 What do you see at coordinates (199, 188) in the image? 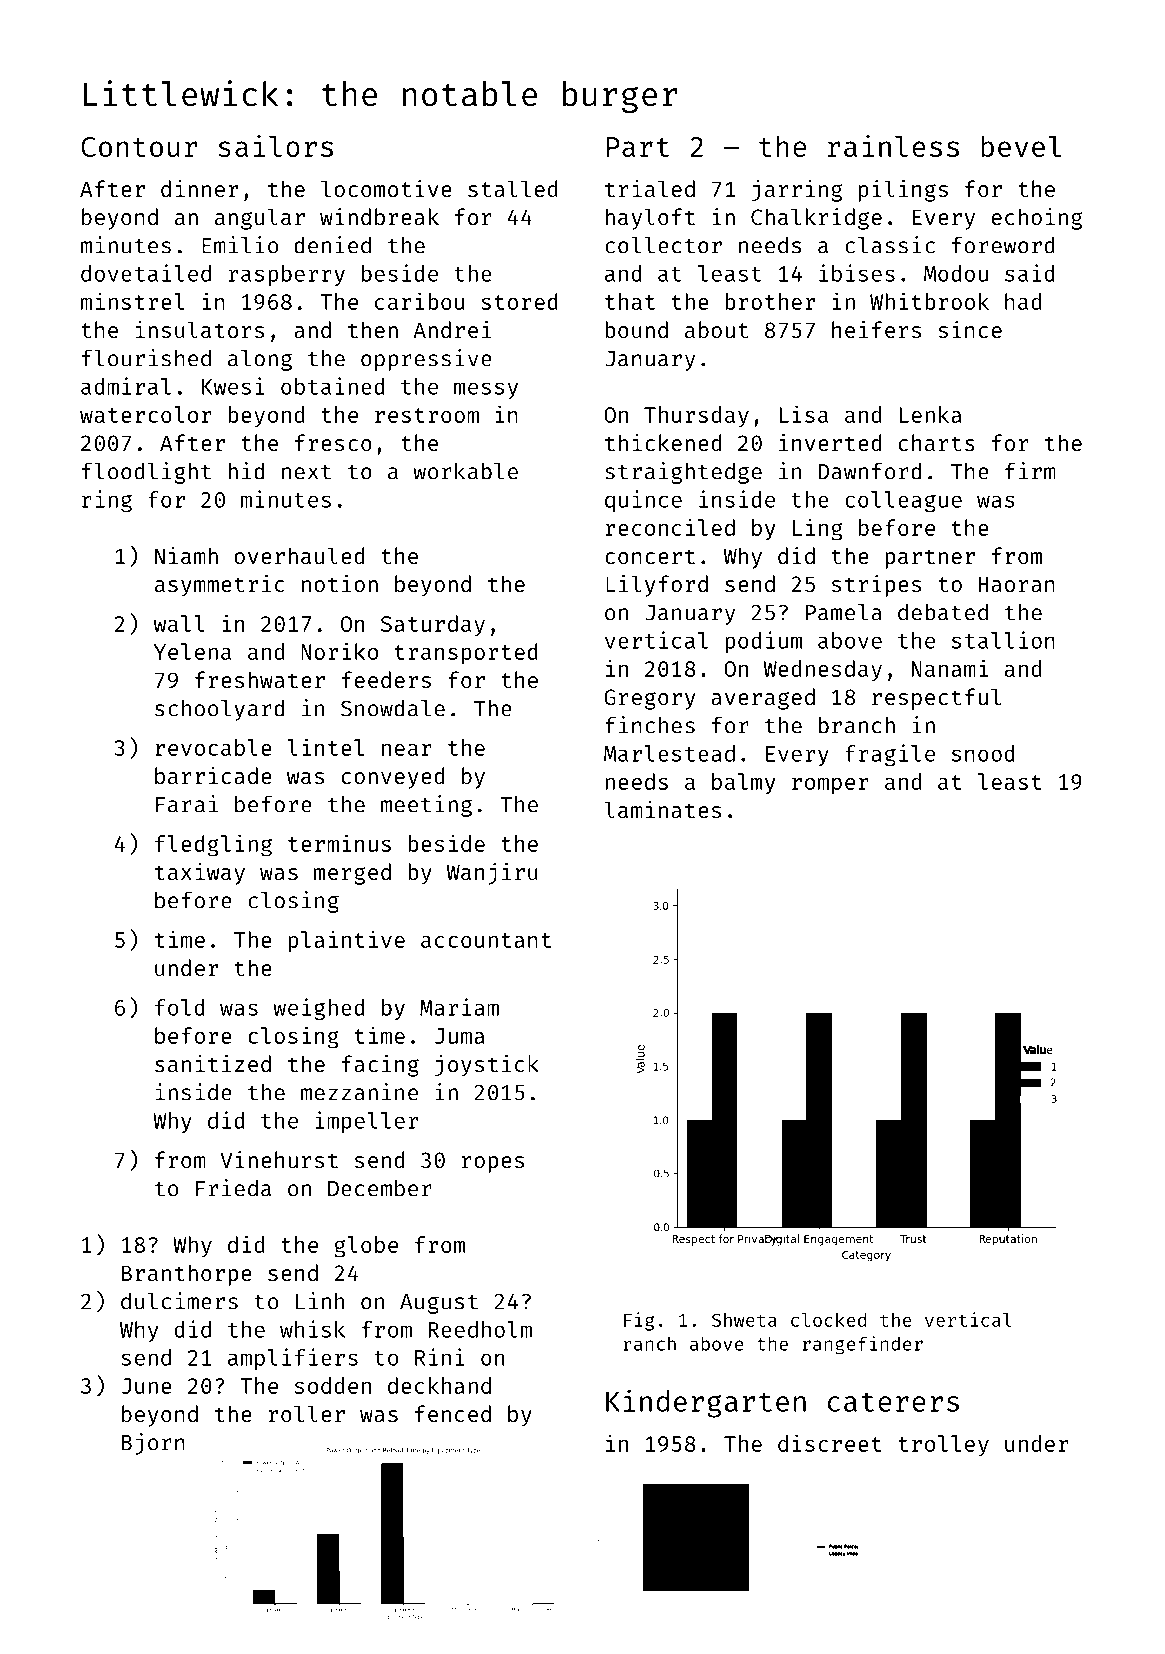
I see `dinner` at bounding box center [199, 188].
